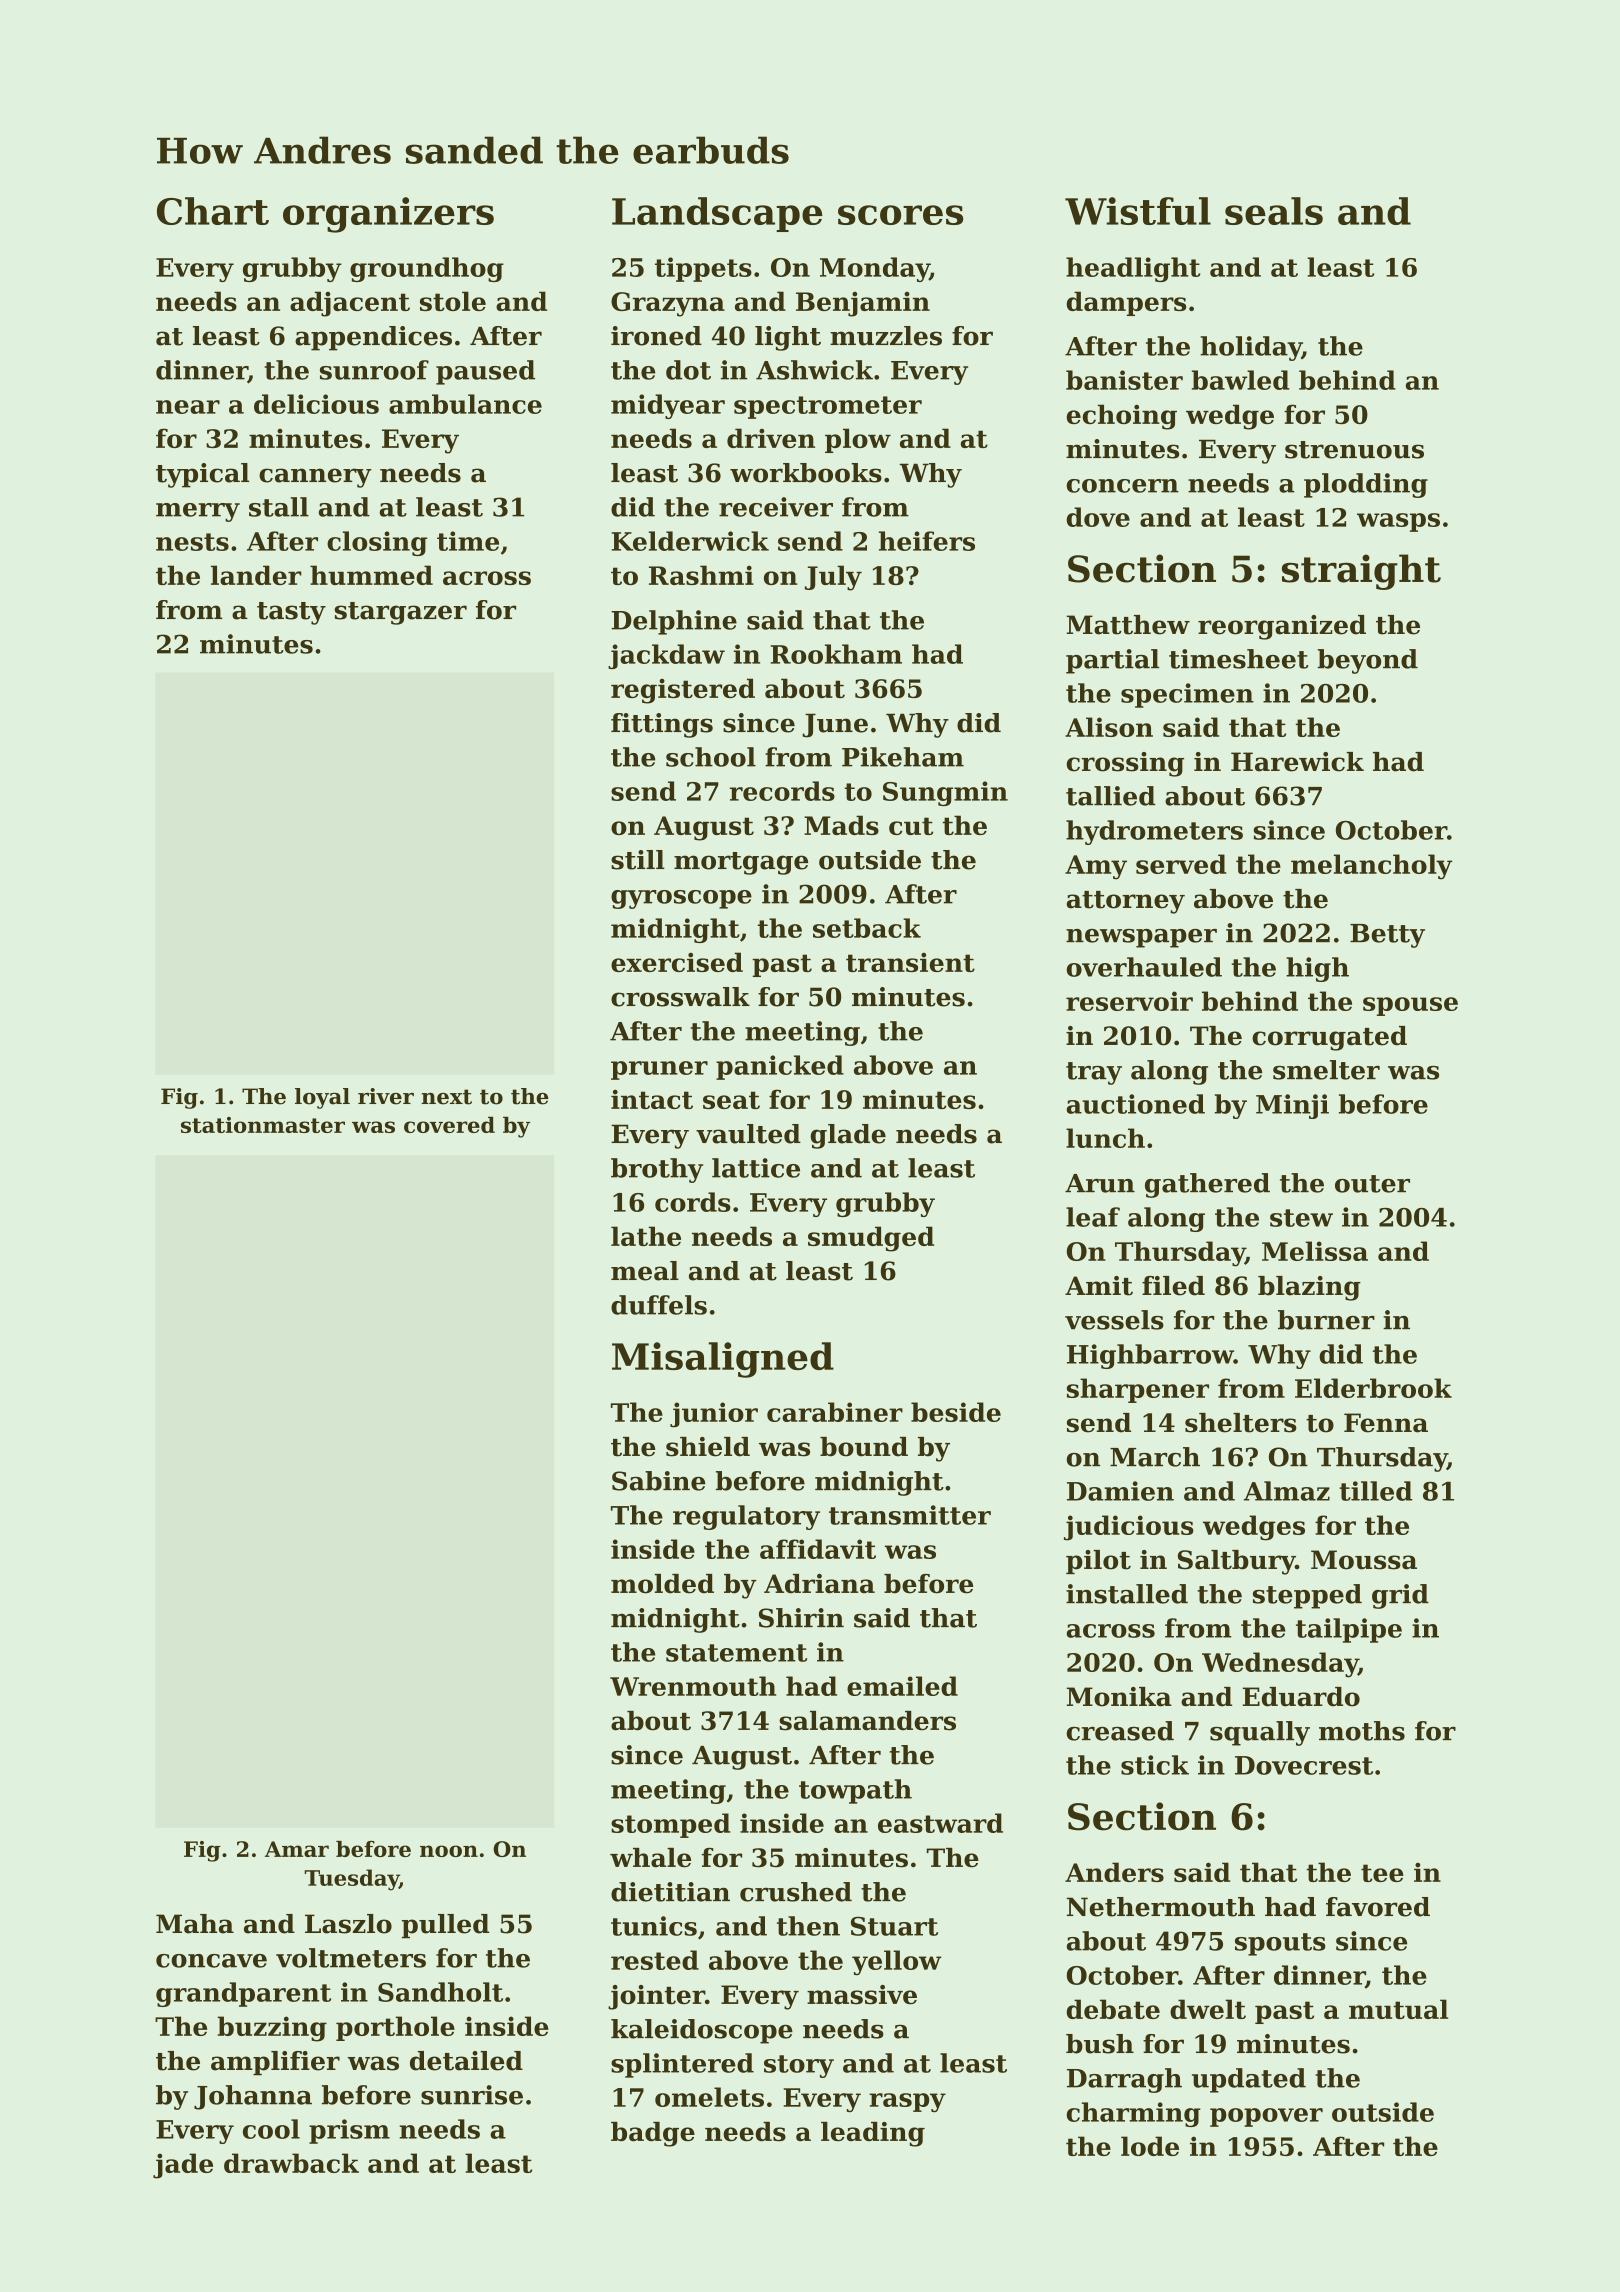 The image size is (1620, 2292). I want to click on stationmaster, so click(263, 1125).
